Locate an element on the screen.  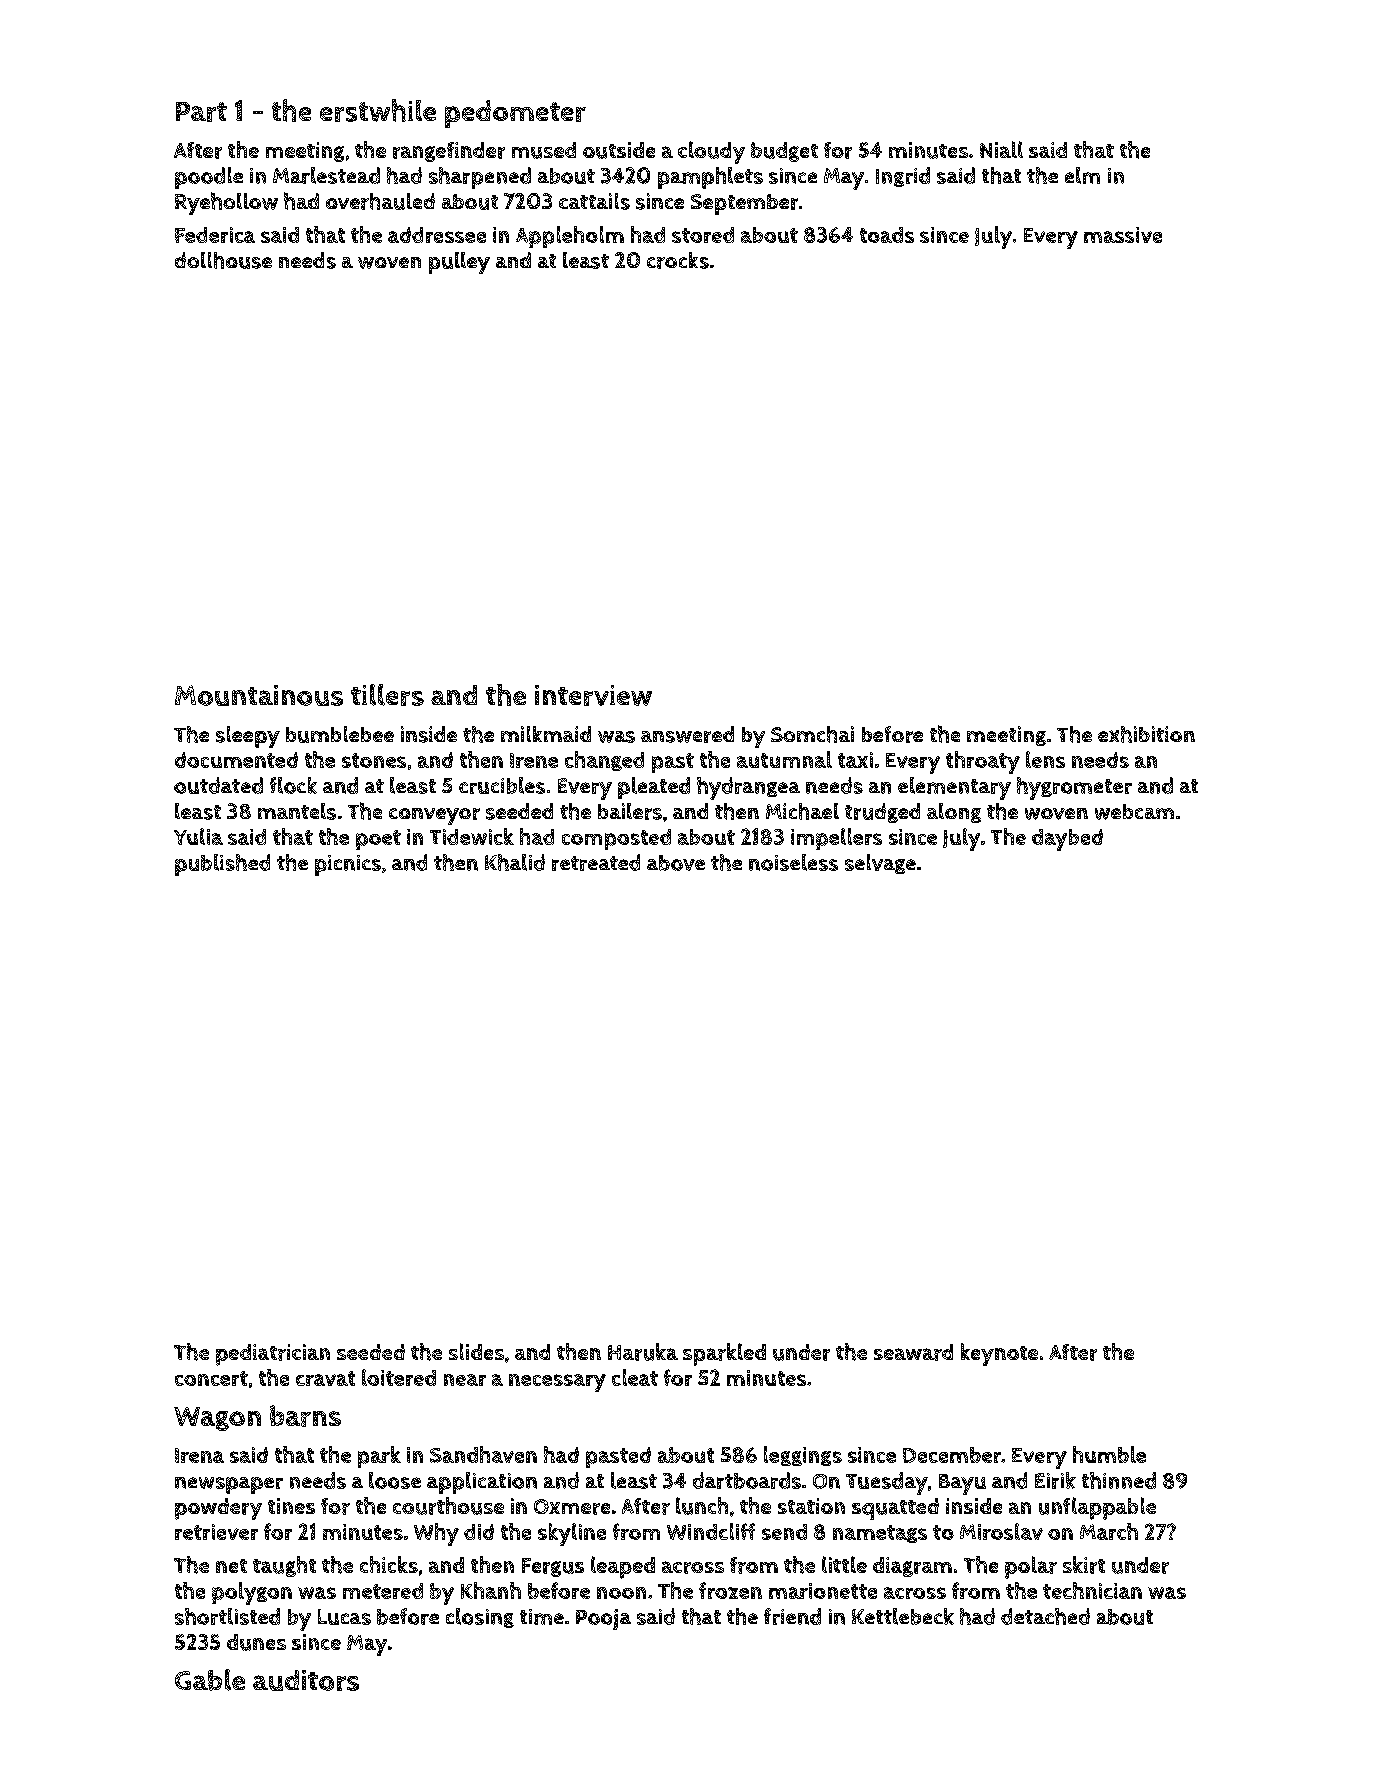
poodle is located at coordinates (209, 178).
